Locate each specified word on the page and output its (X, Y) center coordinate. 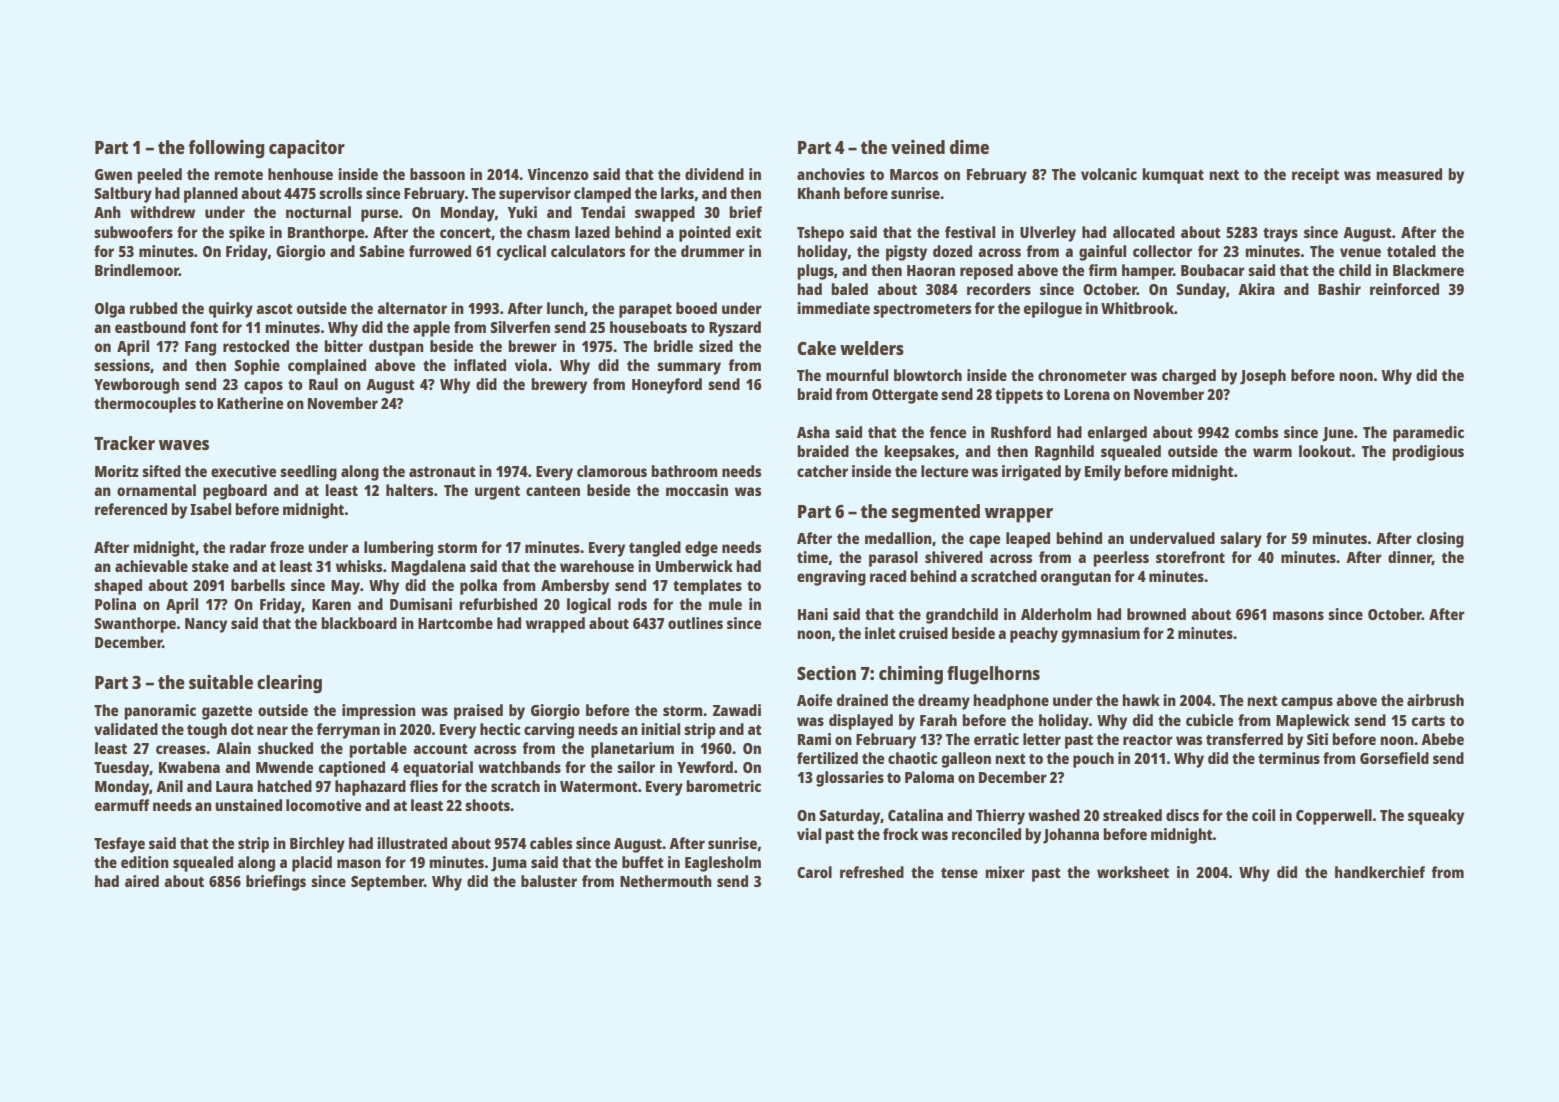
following (227, 149)
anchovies (831, 174)
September (387, 883)
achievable (151, 566)
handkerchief (1380, 872)
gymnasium (1101, 635)
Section (826, 673)
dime (969, 147)
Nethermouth (666, 881)
